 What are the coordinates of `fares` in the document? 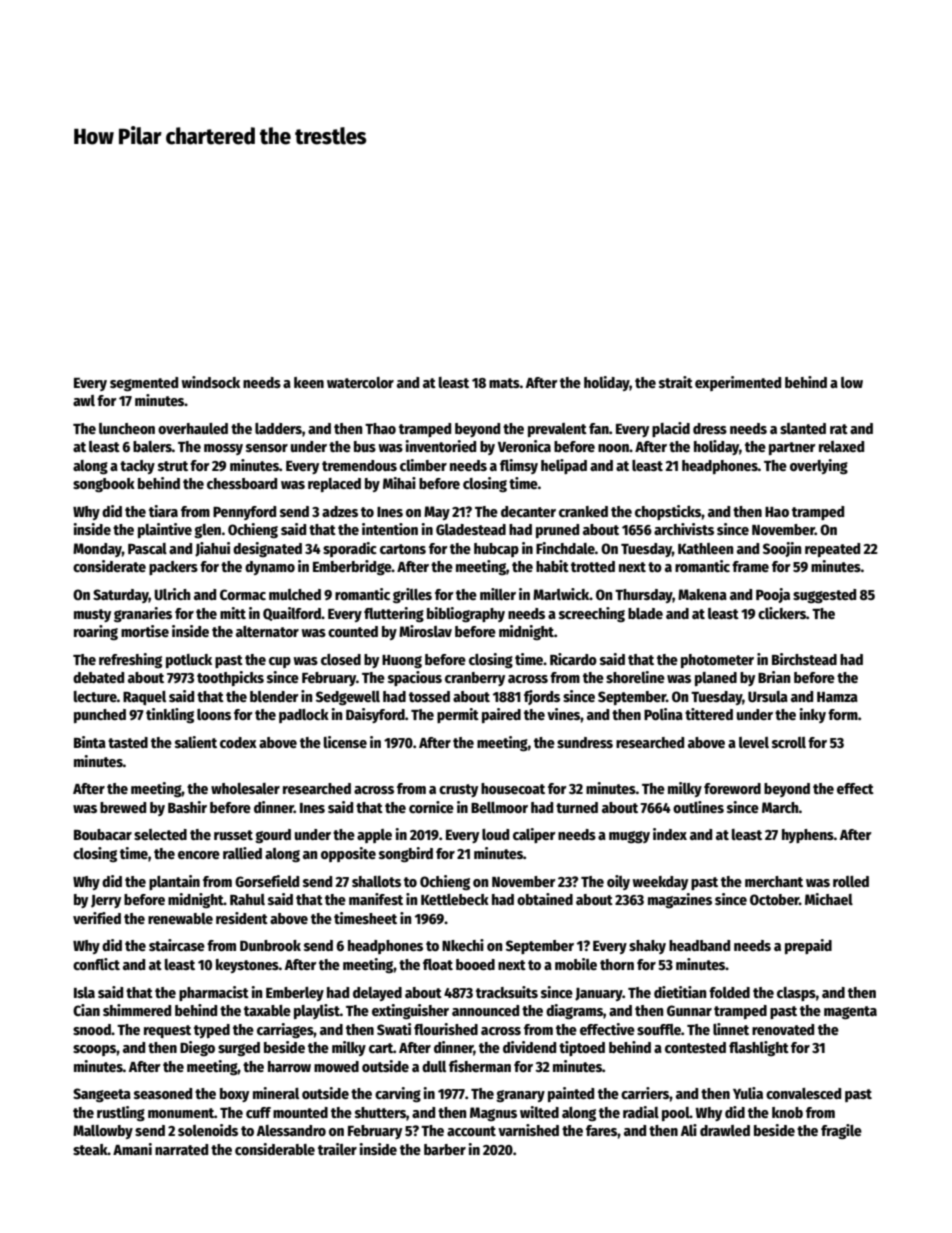 It's located at (601, 1130).
